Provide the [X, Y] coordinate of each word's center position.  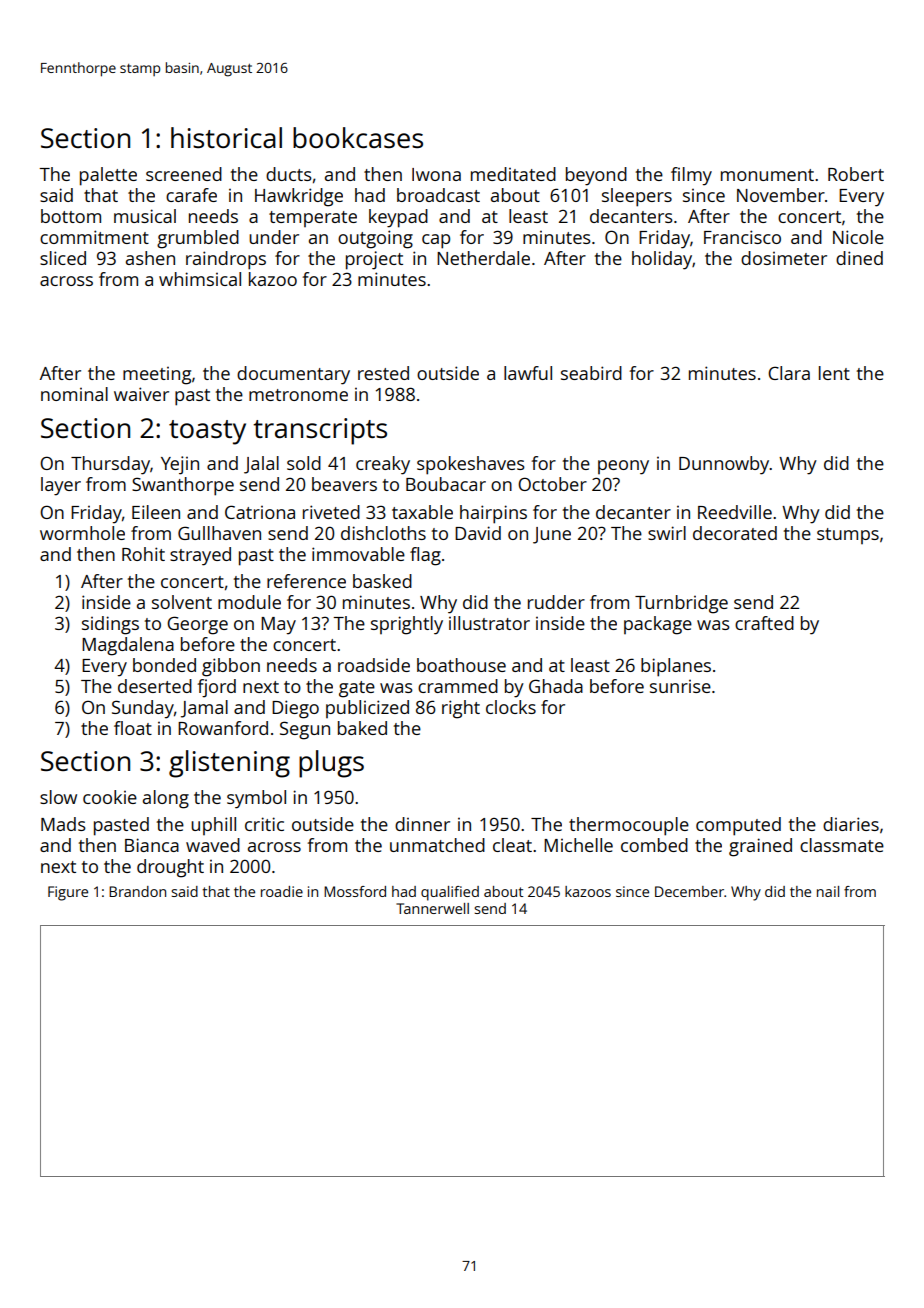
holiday [662, 260]
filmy [691, 176]
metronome [298, 395]
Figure [68, 893]
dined [859, 258]
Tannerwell [432, 908]
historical [226, 137]
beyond [596, 176]
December [689, 891]
